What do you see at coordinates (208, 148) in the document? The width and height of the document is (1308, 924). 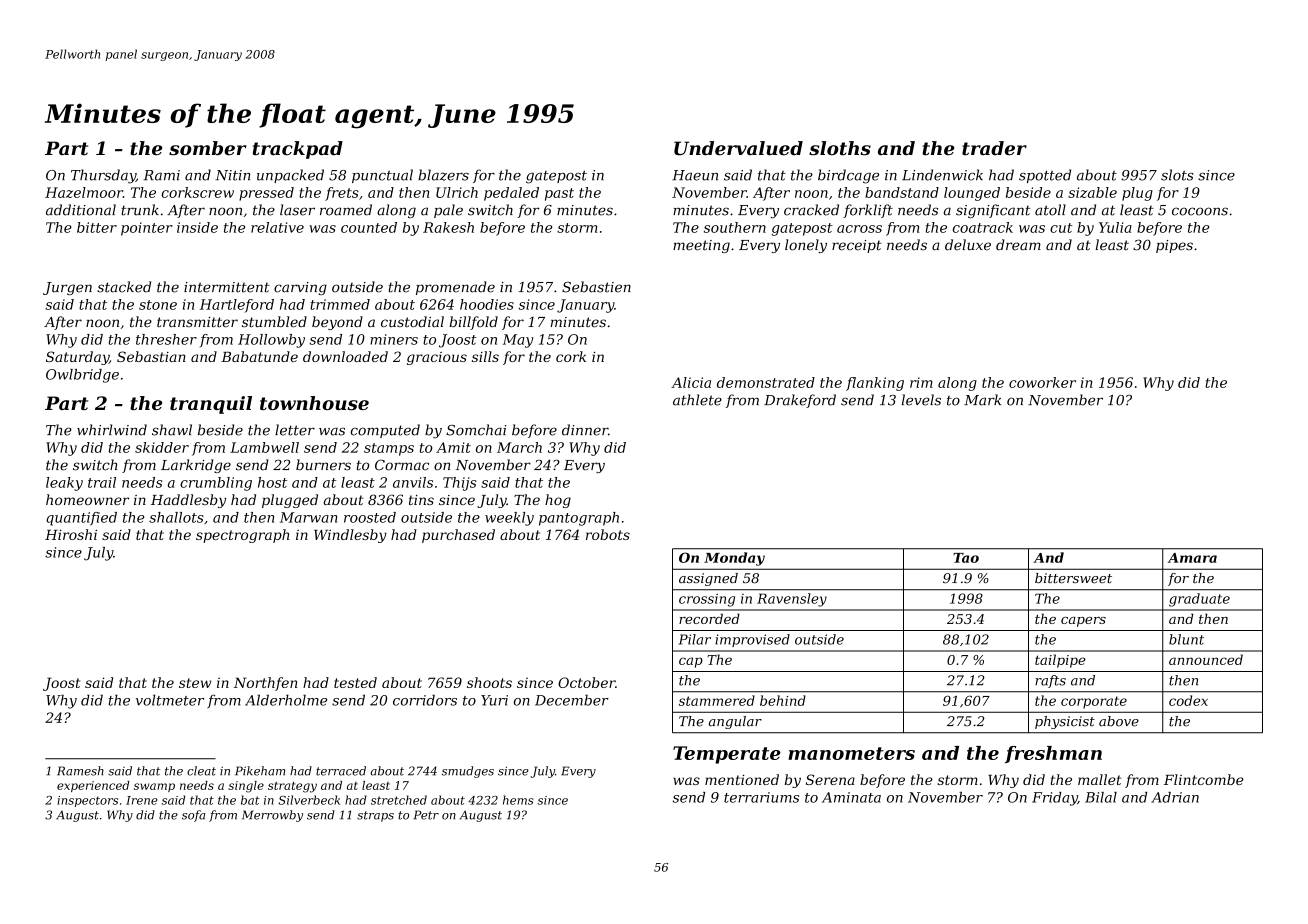 I see `somber` at bounding box center [208, 148].
